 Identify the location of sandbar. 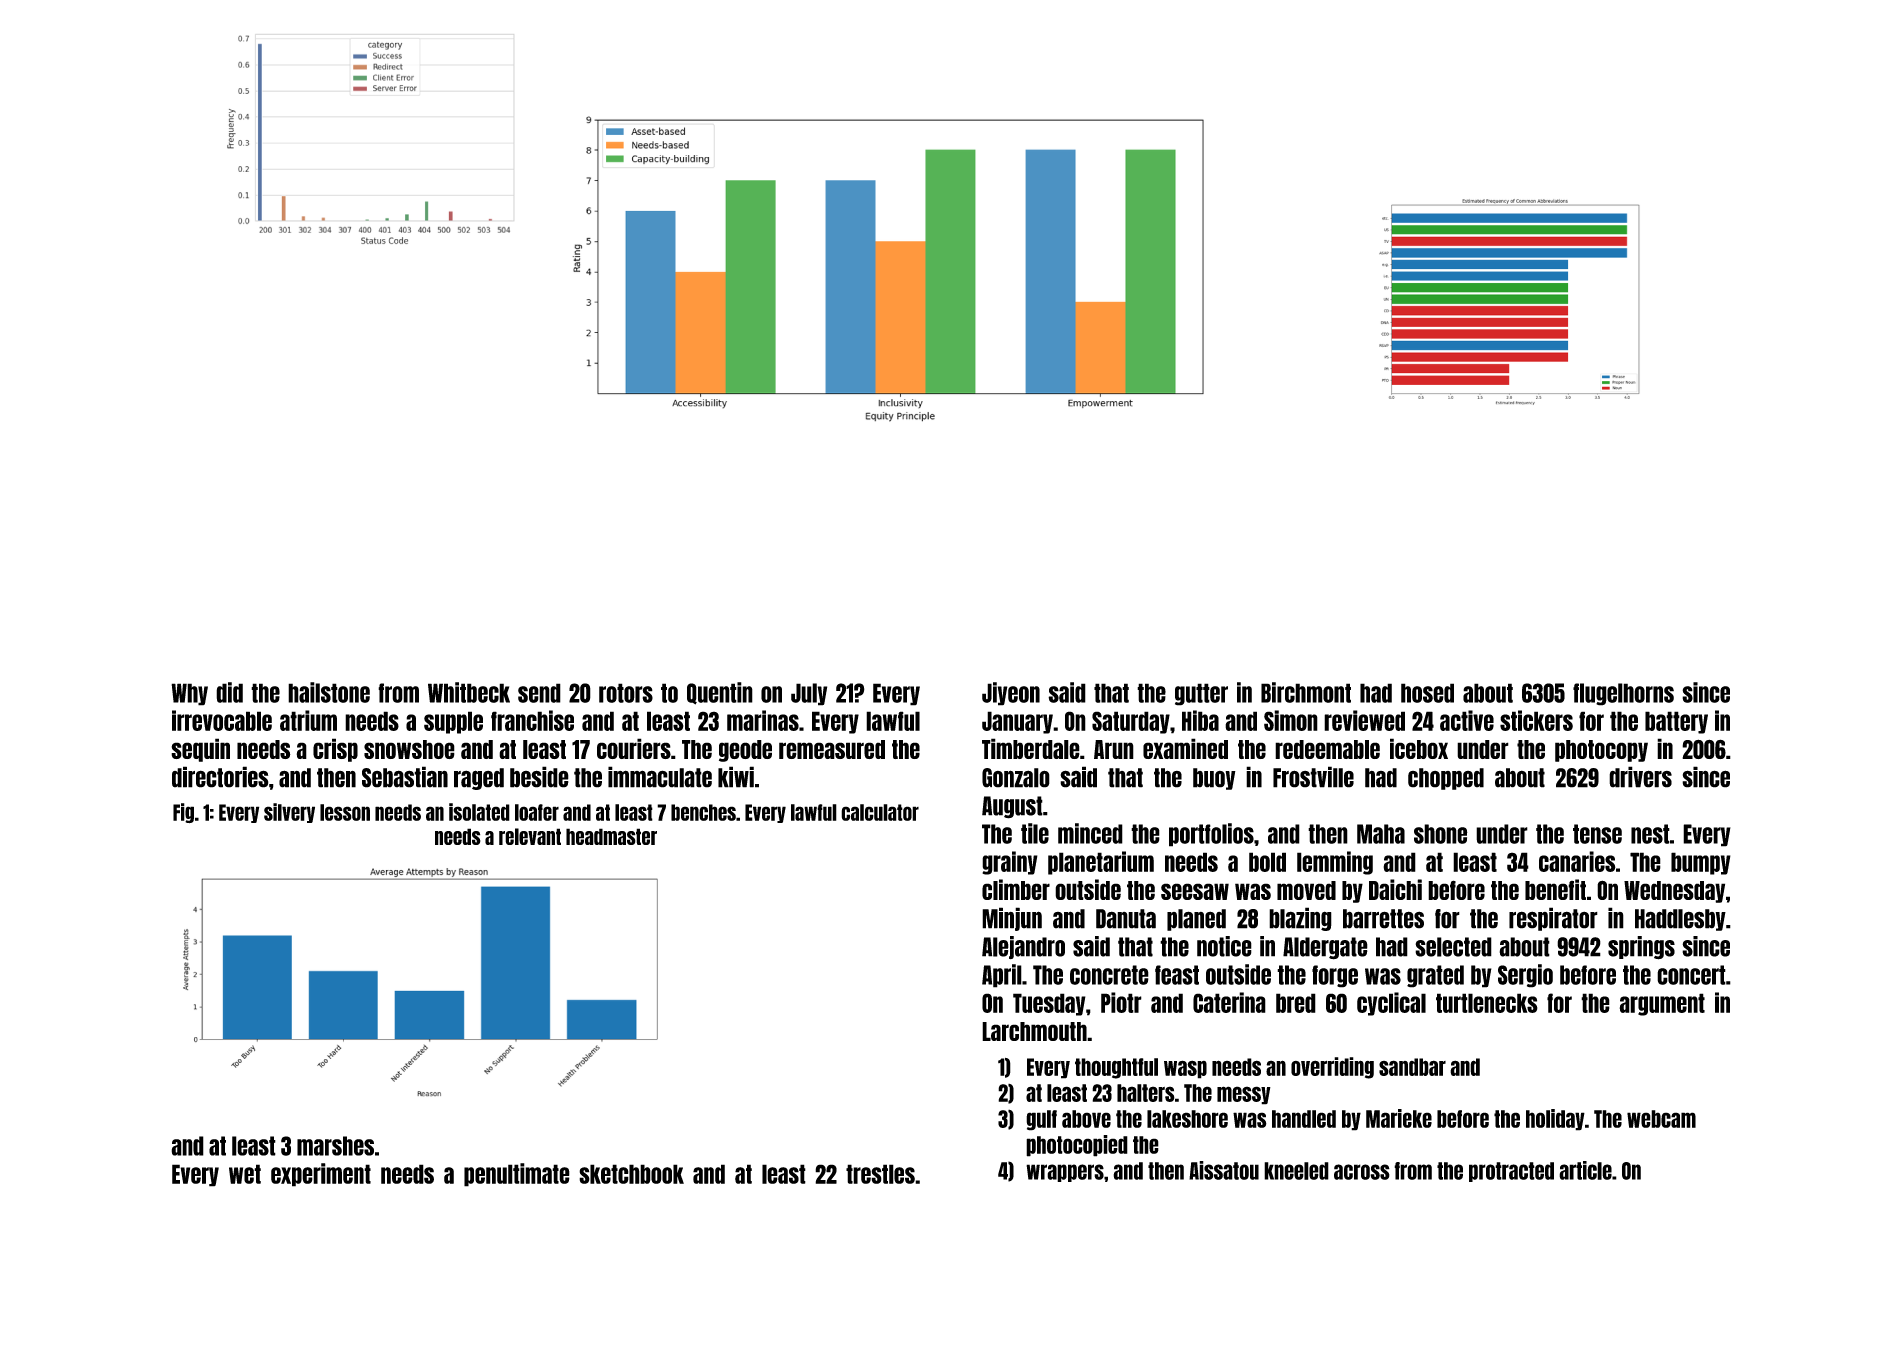
(1412, 1067).
